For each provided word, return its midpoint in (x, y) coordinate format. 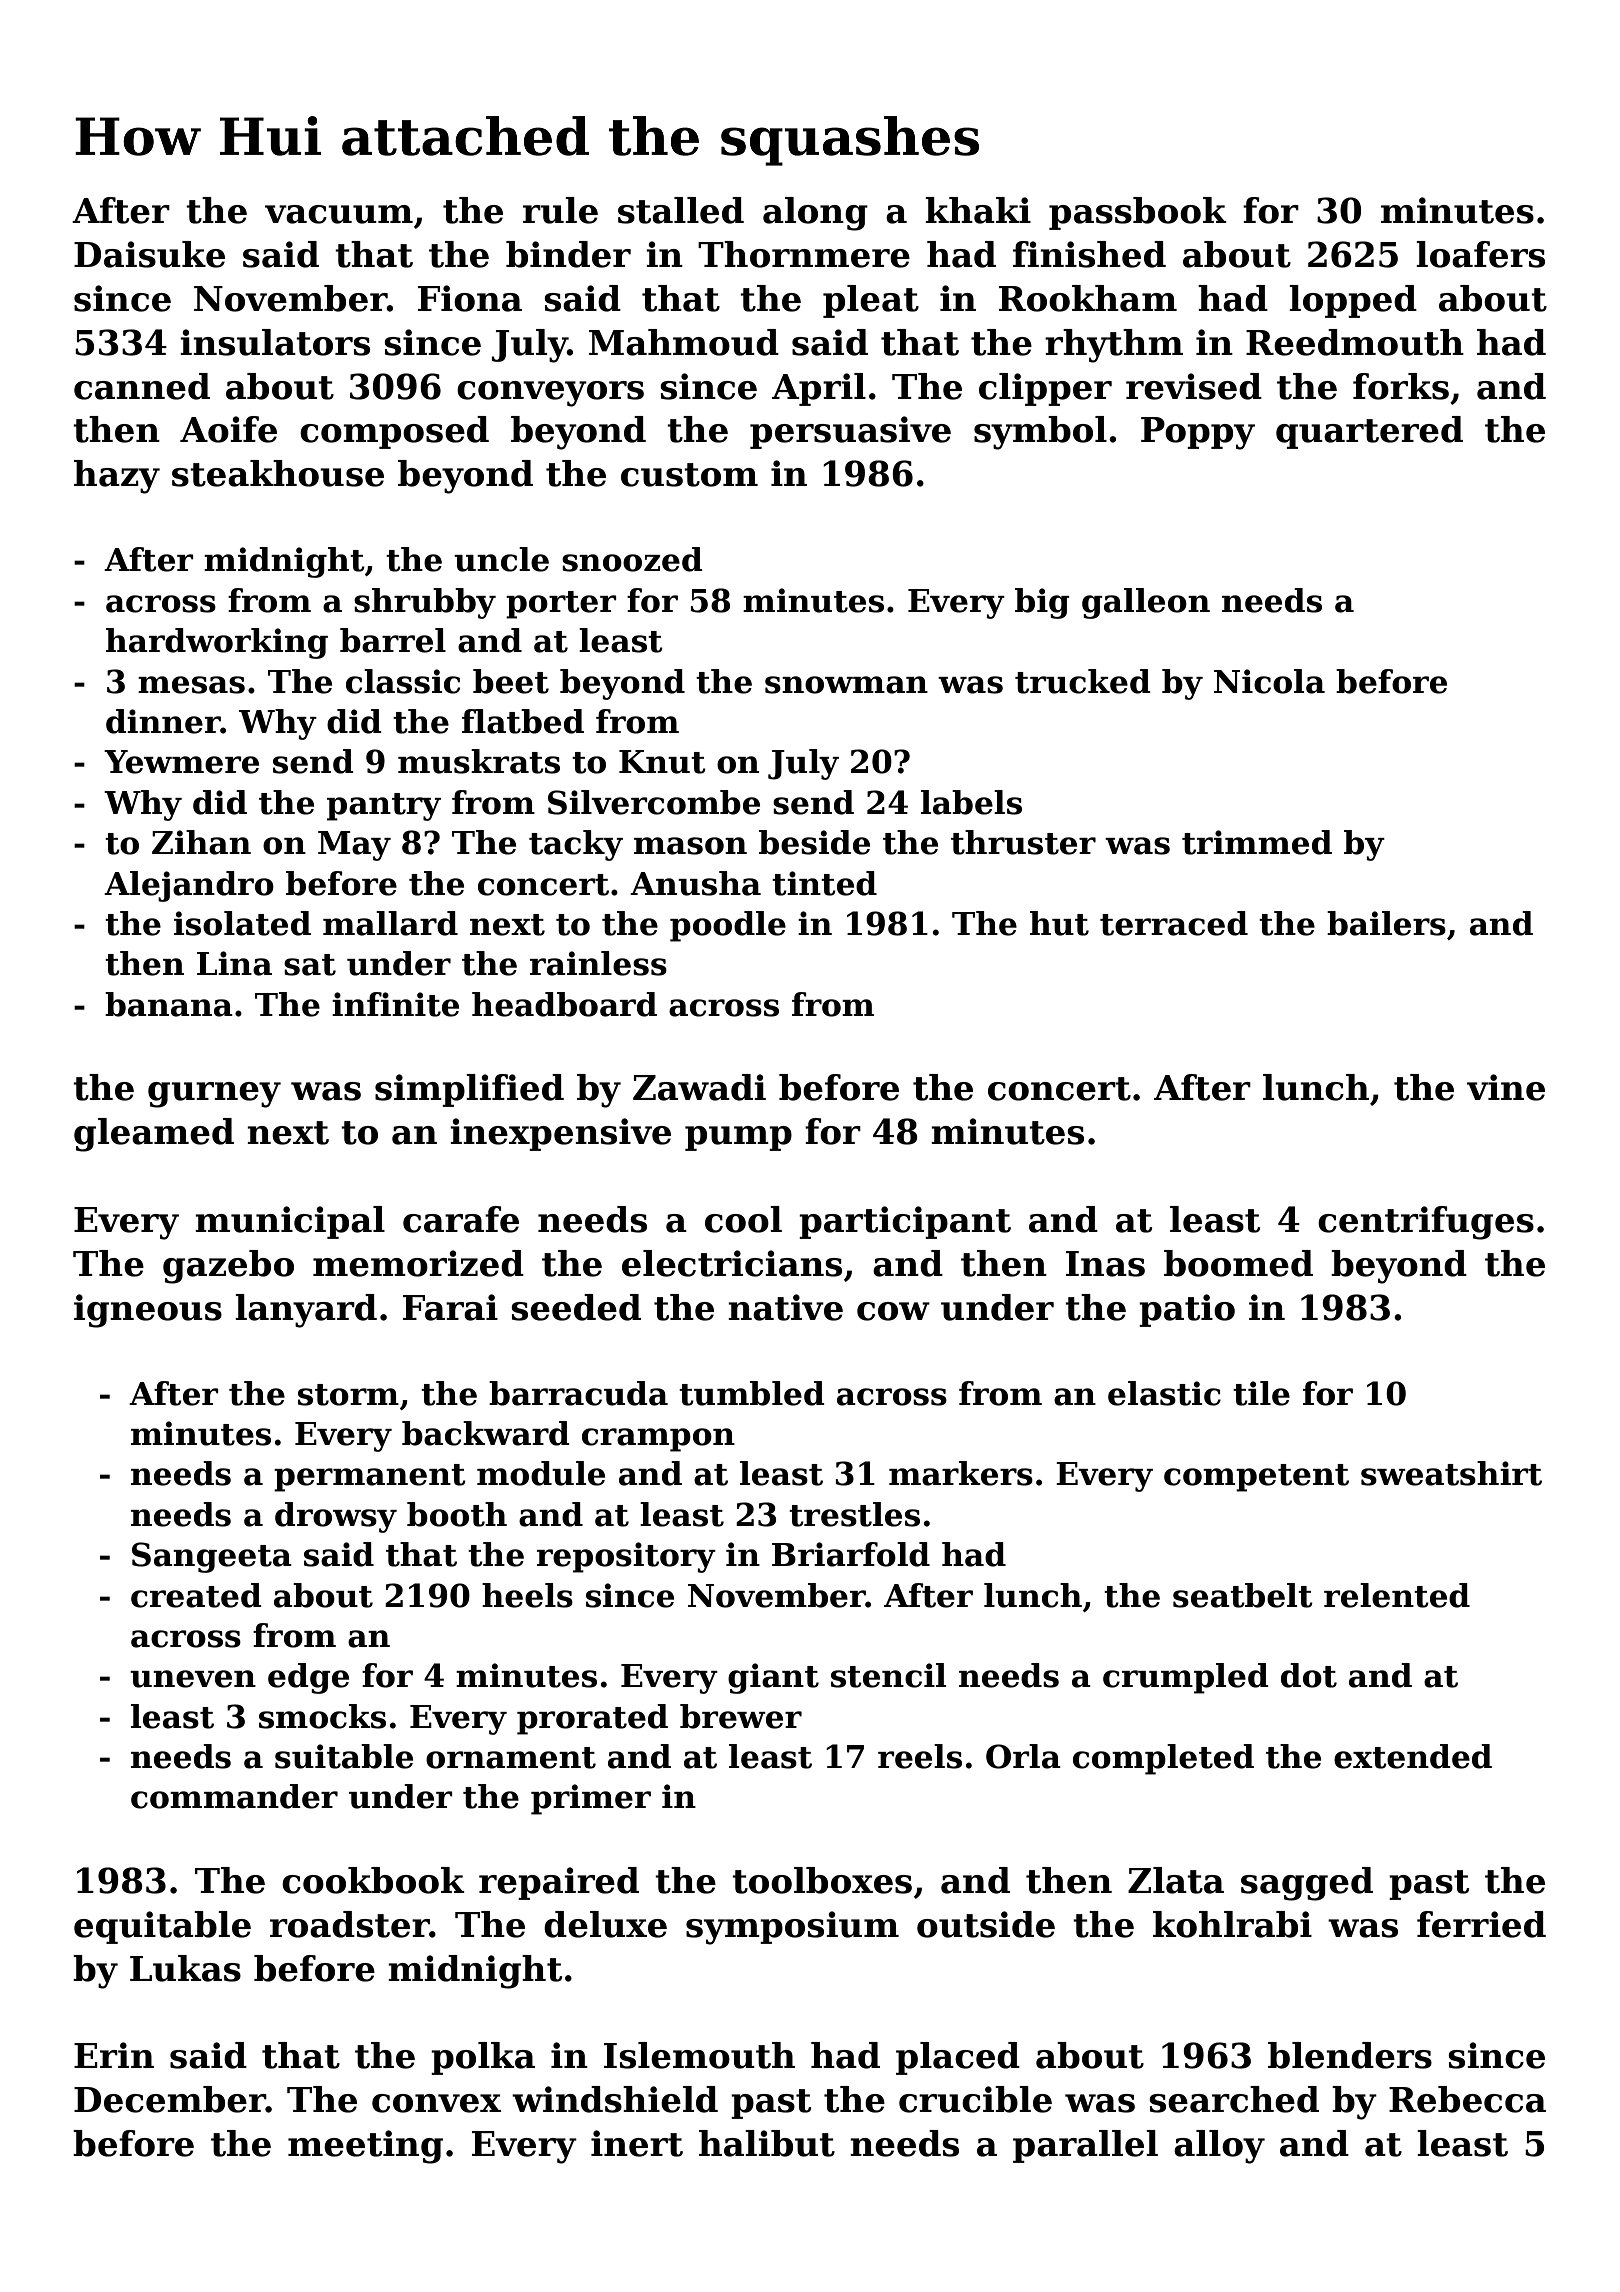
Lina (234, 963)
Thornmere (804, 254)
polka (483, 2058)
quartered (1369, 432)
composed (394, 432)
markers (961, 1473)
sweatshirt (1451, 1473)
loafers (1480, 254)
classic (403, 681)
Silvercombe (654, 802)
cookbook (373, 1880)
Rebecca (1467, 2099)
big (1042, 603)
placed (958, 2058)
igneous (148, 1311)
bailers (1386, 923)
